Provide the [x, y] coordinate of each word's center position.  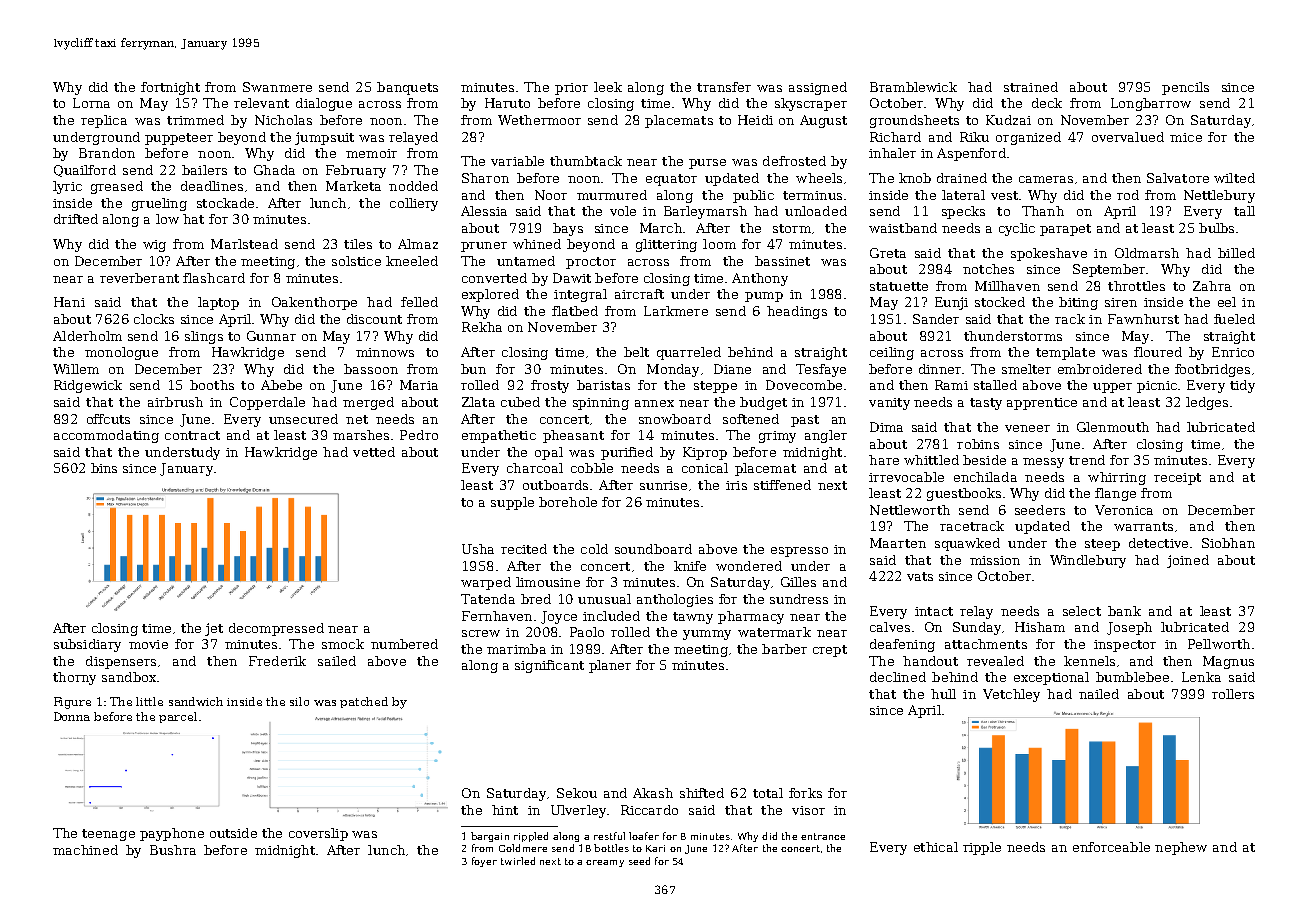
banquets [407, 88]
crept [830, 651]
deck [1047, 103]
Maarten [898, 543]
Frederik [277, 661]
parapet [1065, 230]
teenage [108, 835]
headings [797, 312]
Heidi [755, 120]
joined [1188, 561]
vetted [374, 452]
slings [204, 337]
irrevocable [906, 477]
